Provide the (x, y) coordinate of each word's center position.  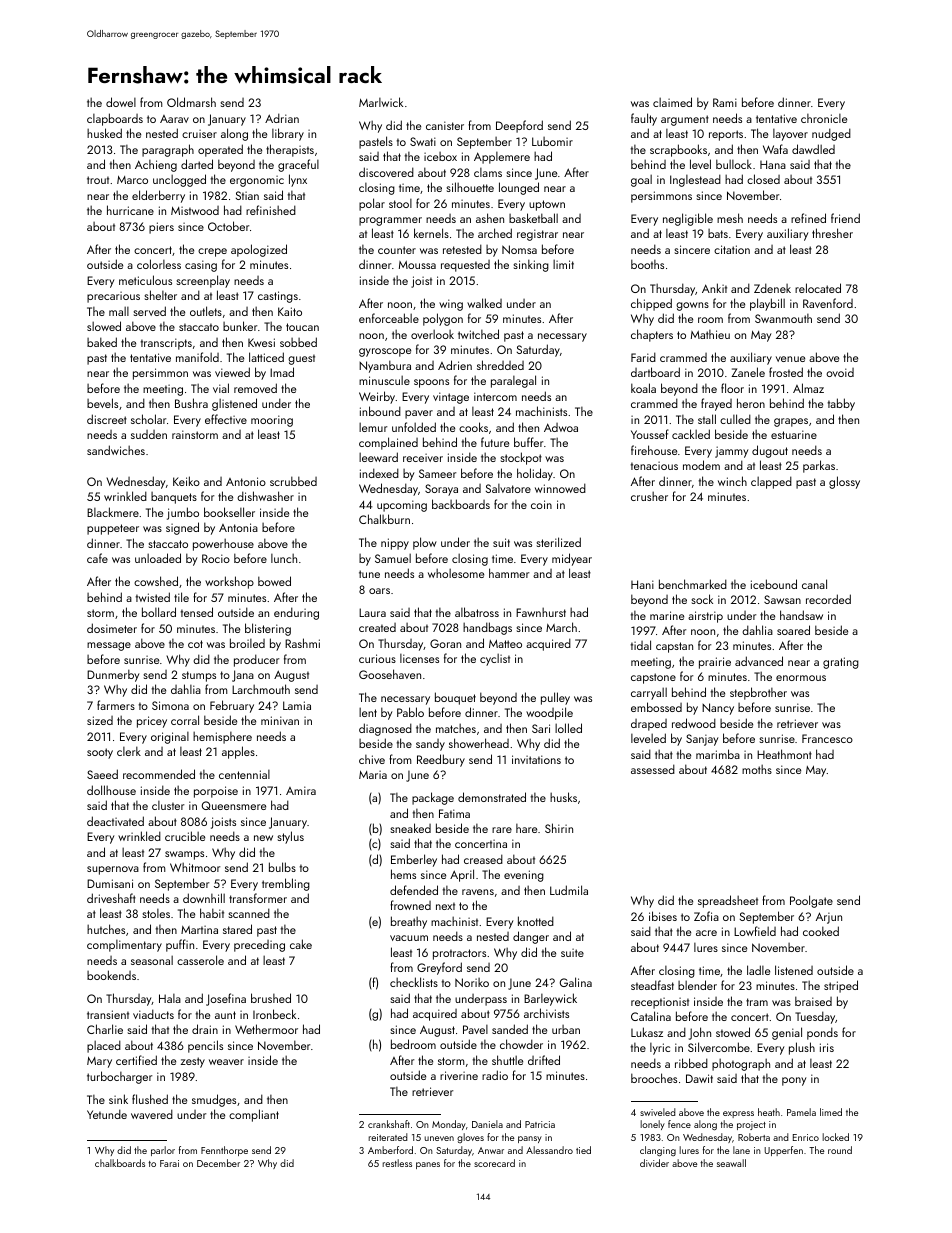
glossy (844, 482)
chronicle (824, 118)
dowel (121, 102)
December (218, 1163)
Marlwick (381, 102)
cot (195, 644)
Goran (445, 643)
